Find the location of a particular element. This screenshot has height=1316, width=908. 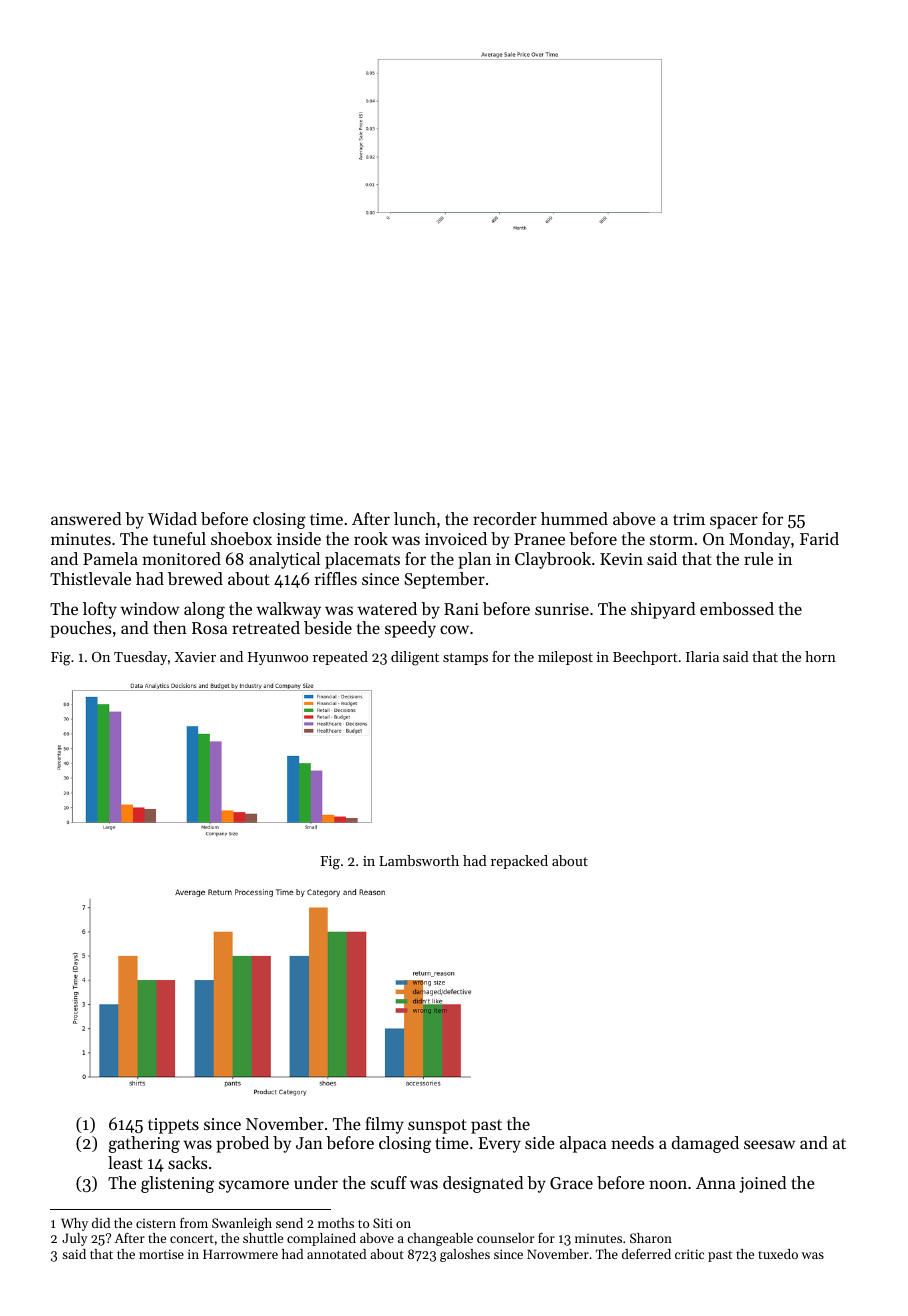

Lambsworth is located at coordinates (419, 860).
